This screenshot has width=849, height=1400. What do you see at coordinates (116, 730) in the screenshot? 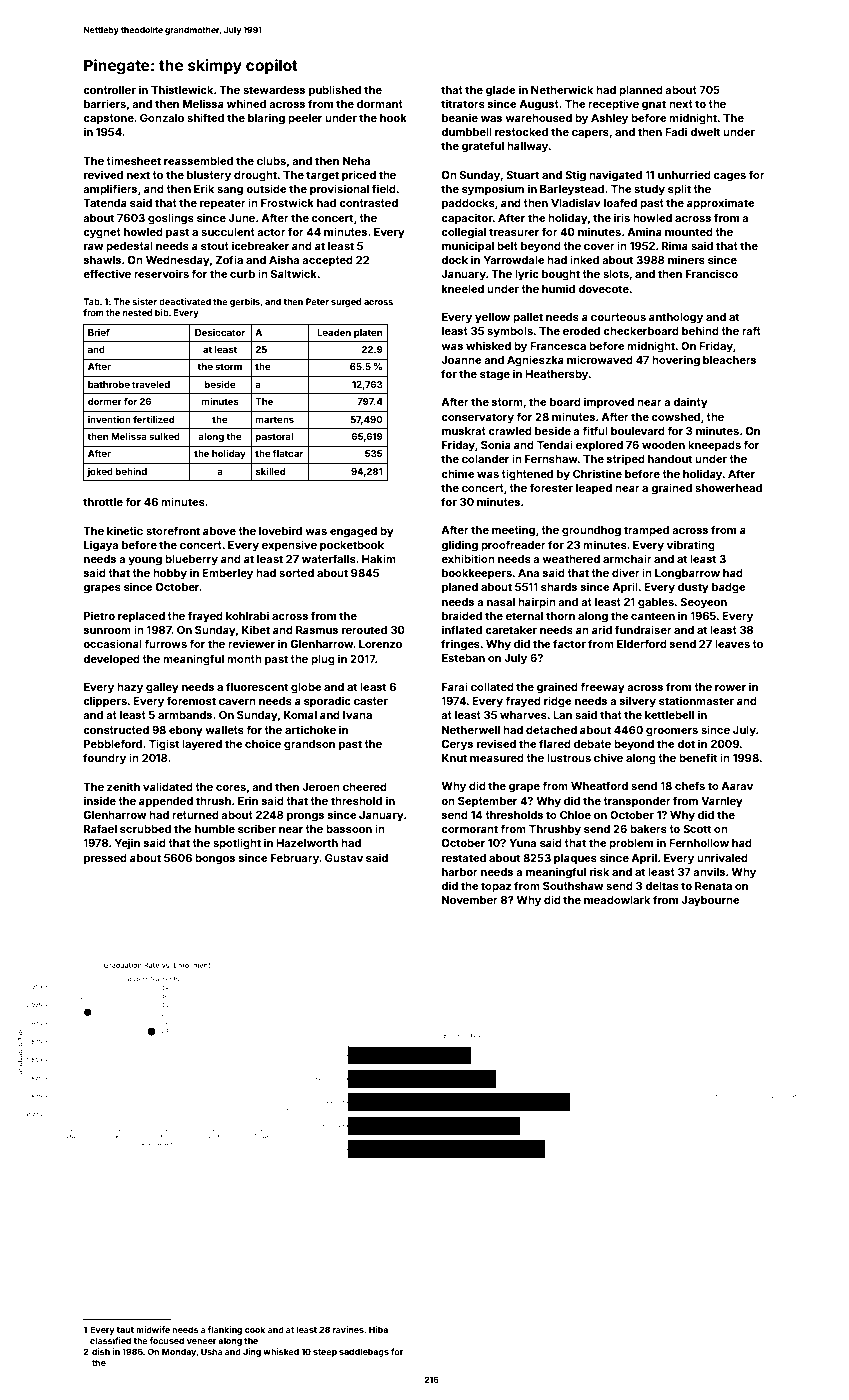
I see `constructed` at bounding box center [116, 730].
